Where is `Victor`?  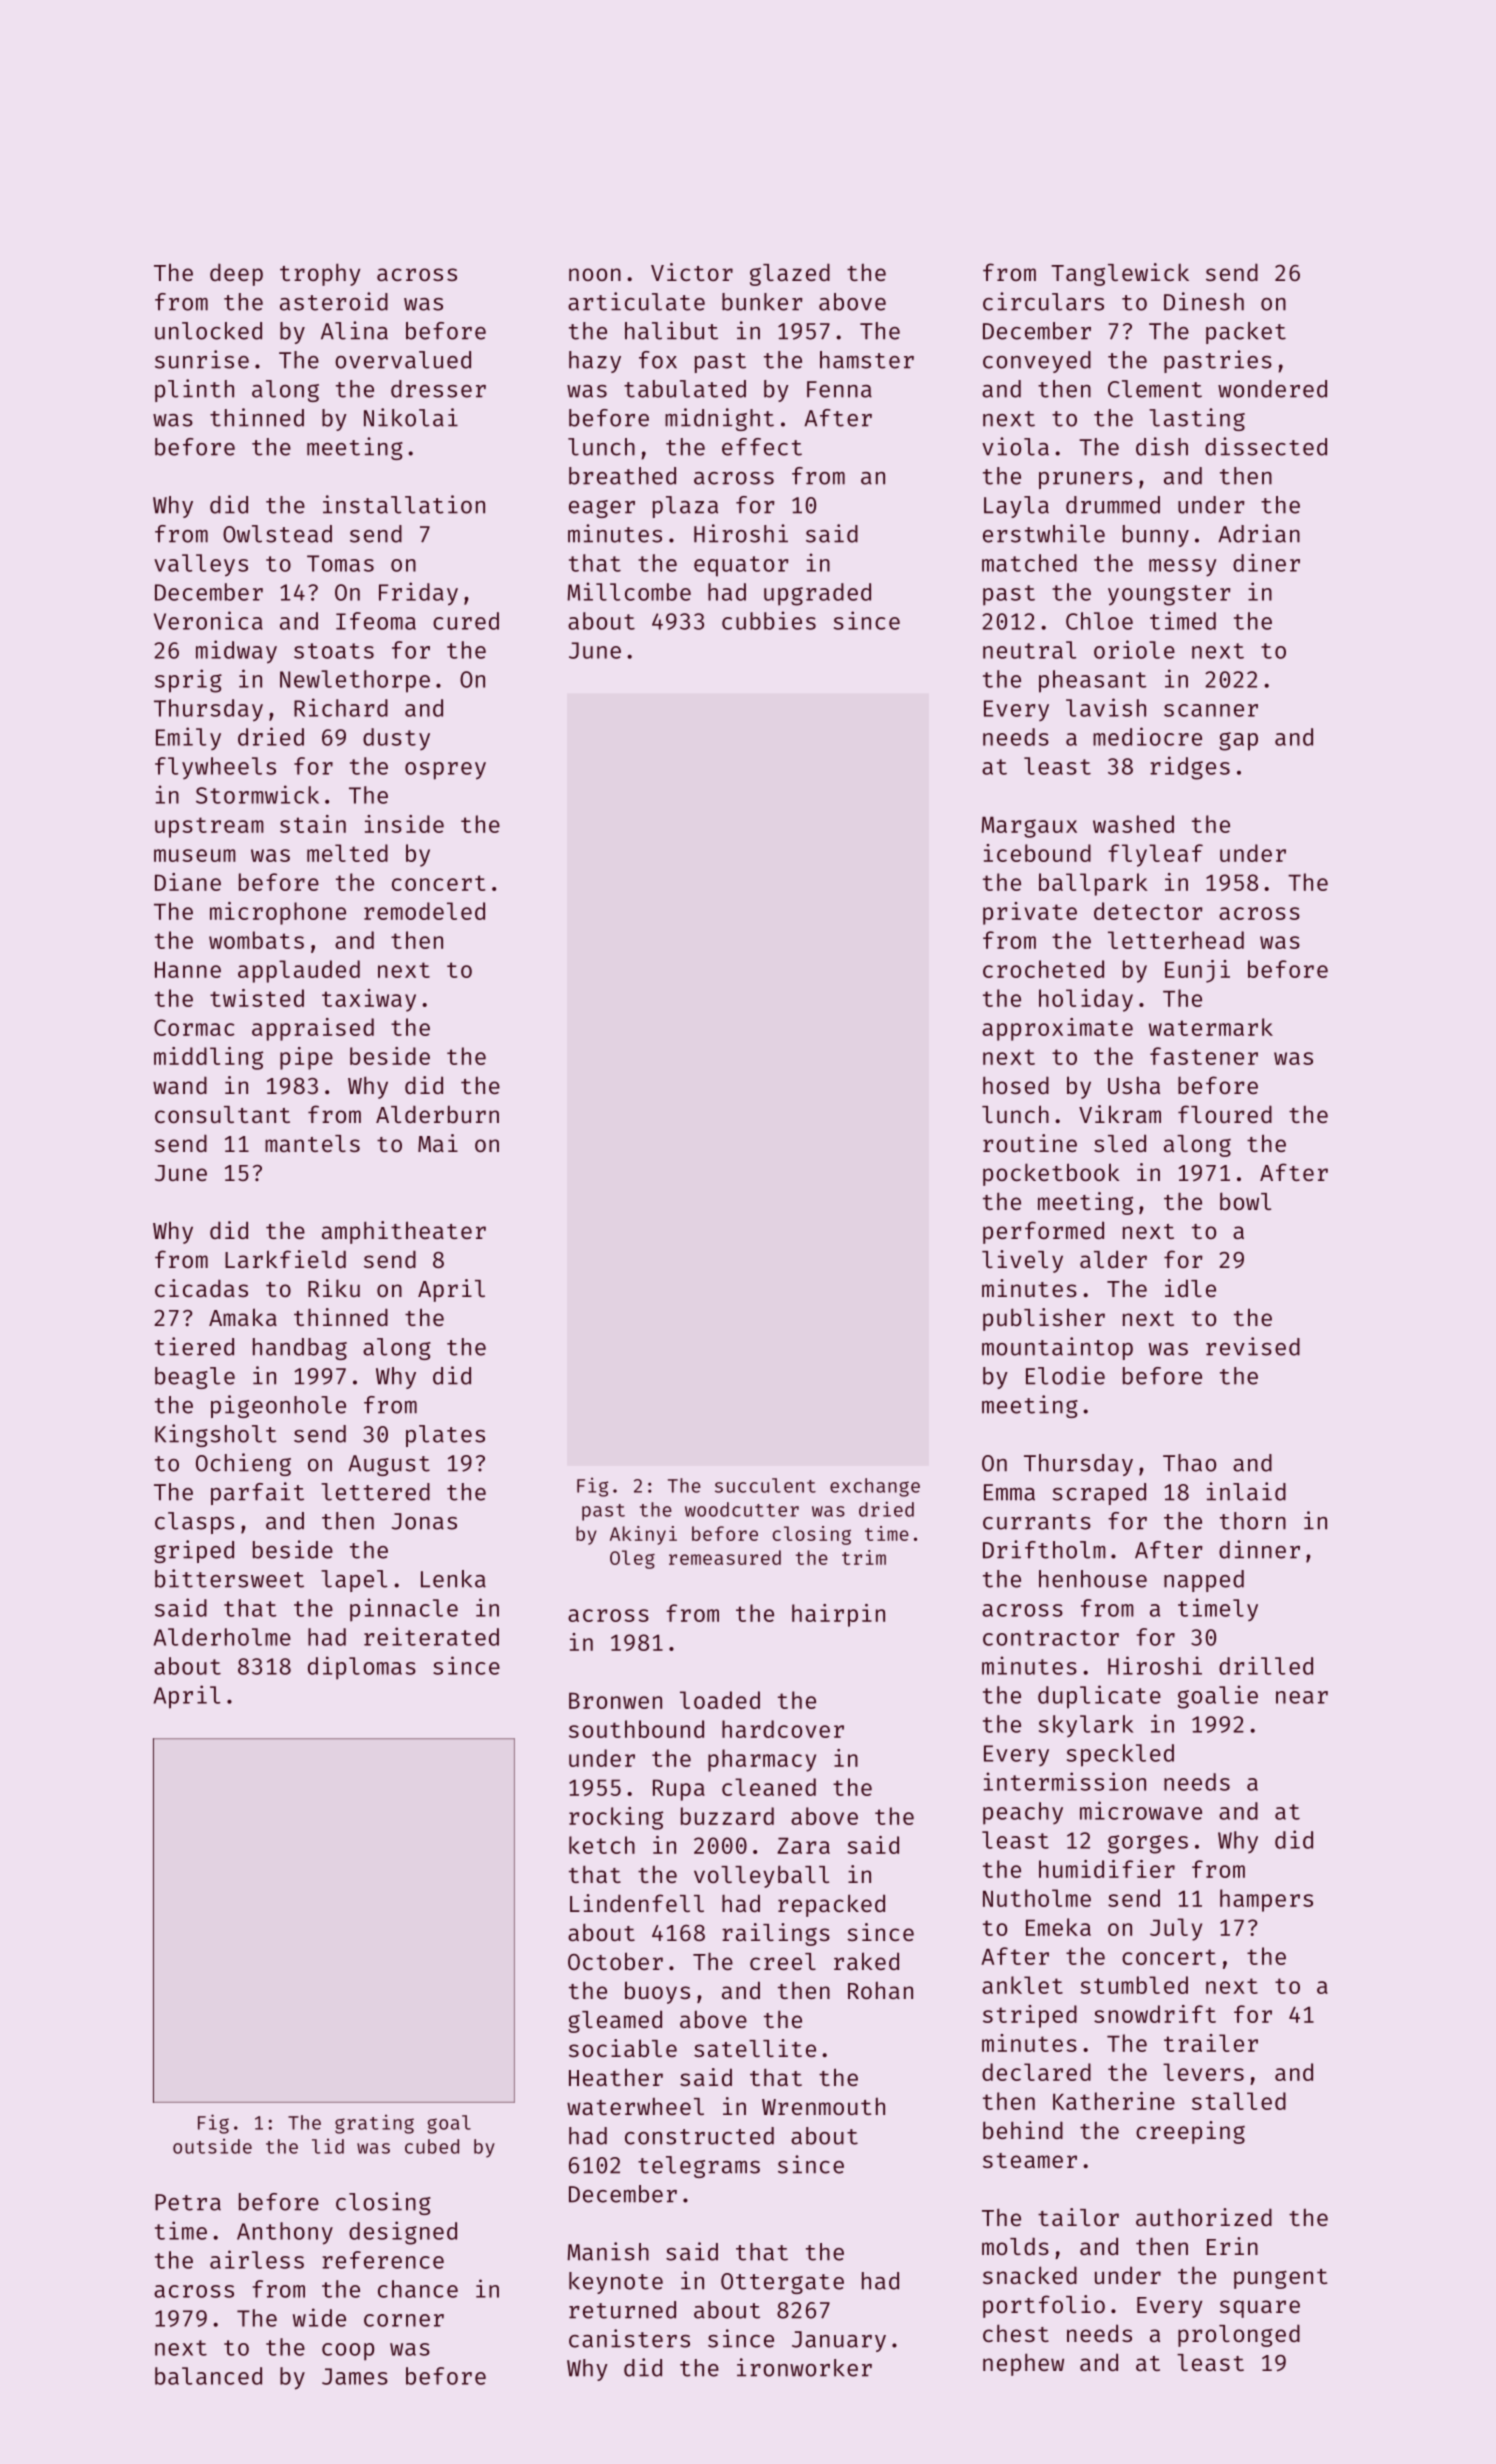 Victor is located at coordinates (692, 272).
